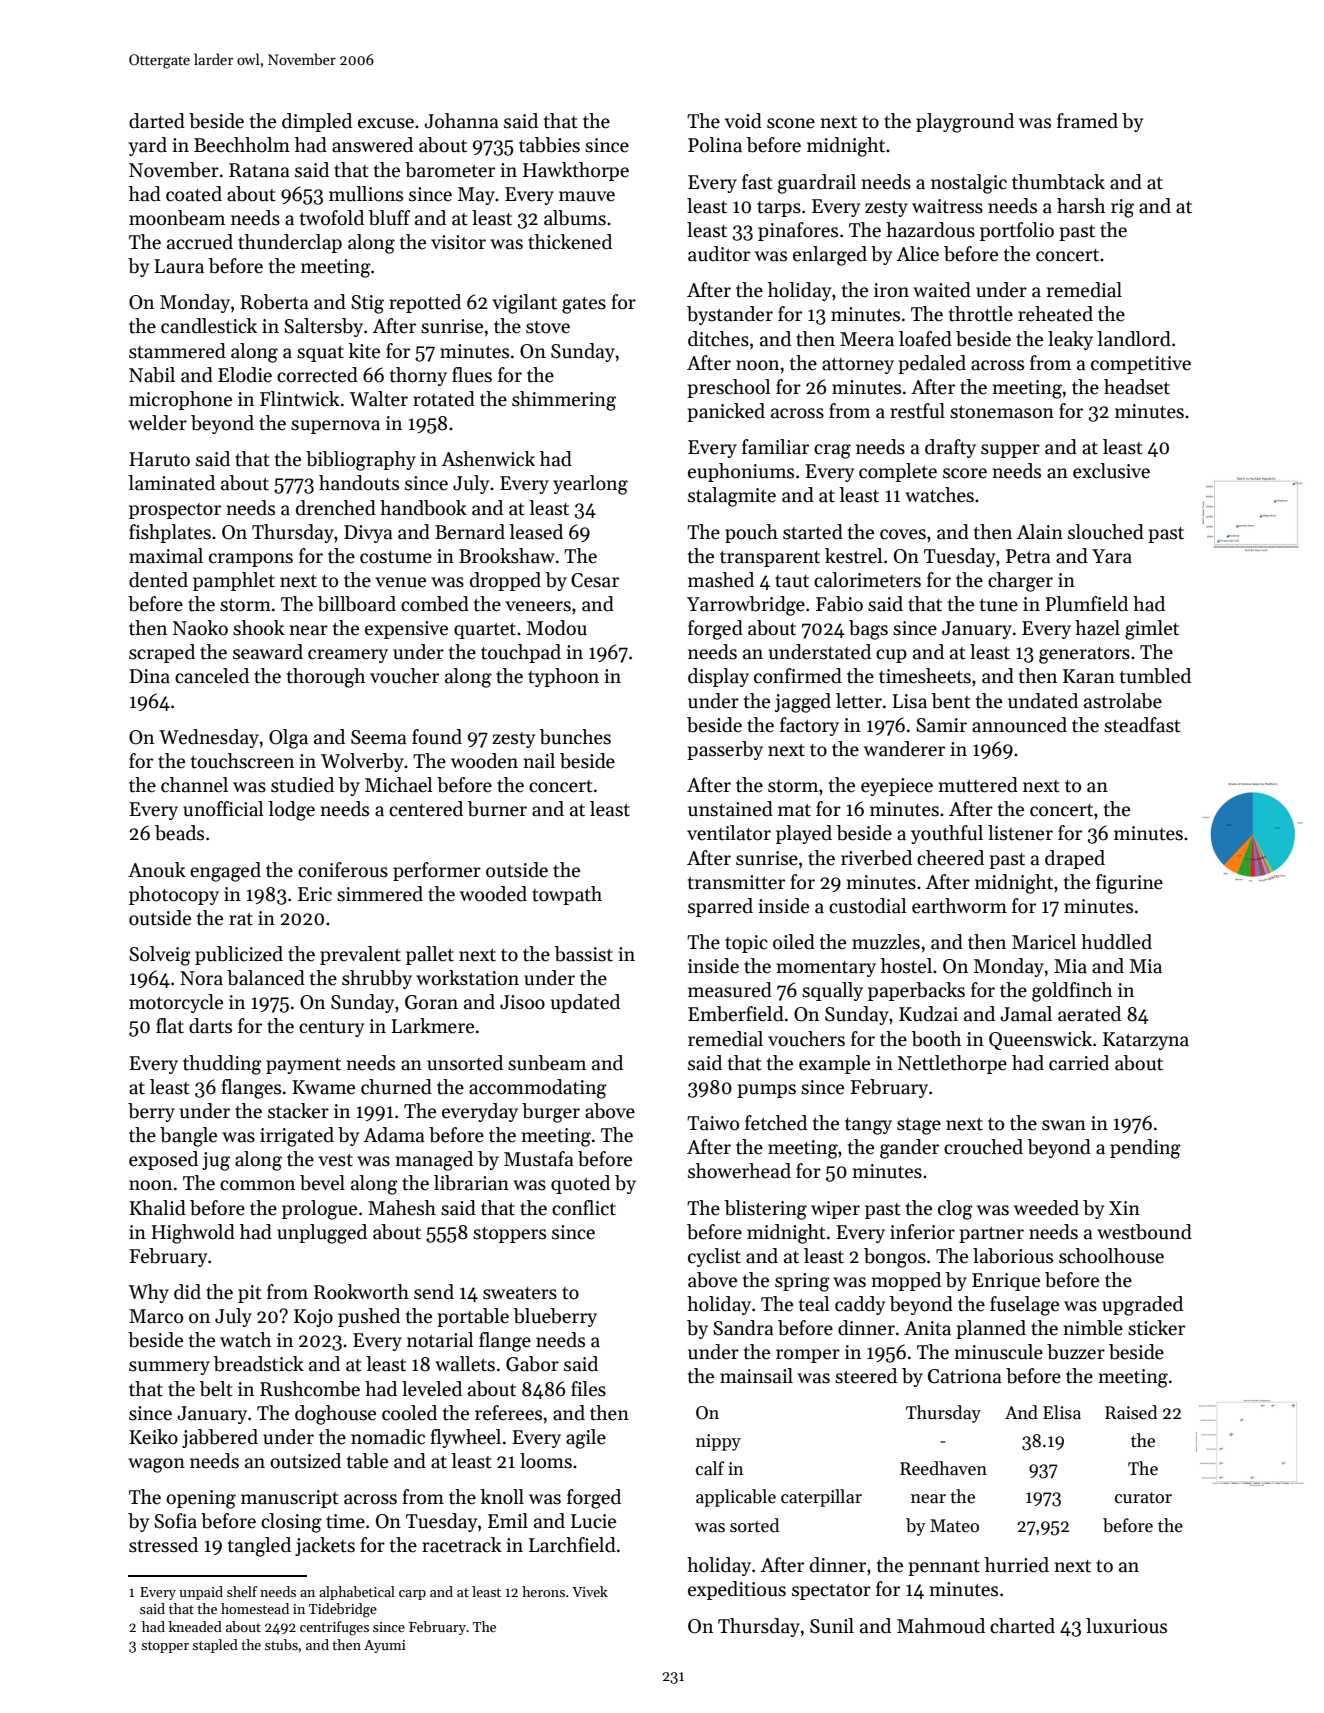  Describe the element at coordinates (965, 473) in the screenshot. I see `score` at that location.
